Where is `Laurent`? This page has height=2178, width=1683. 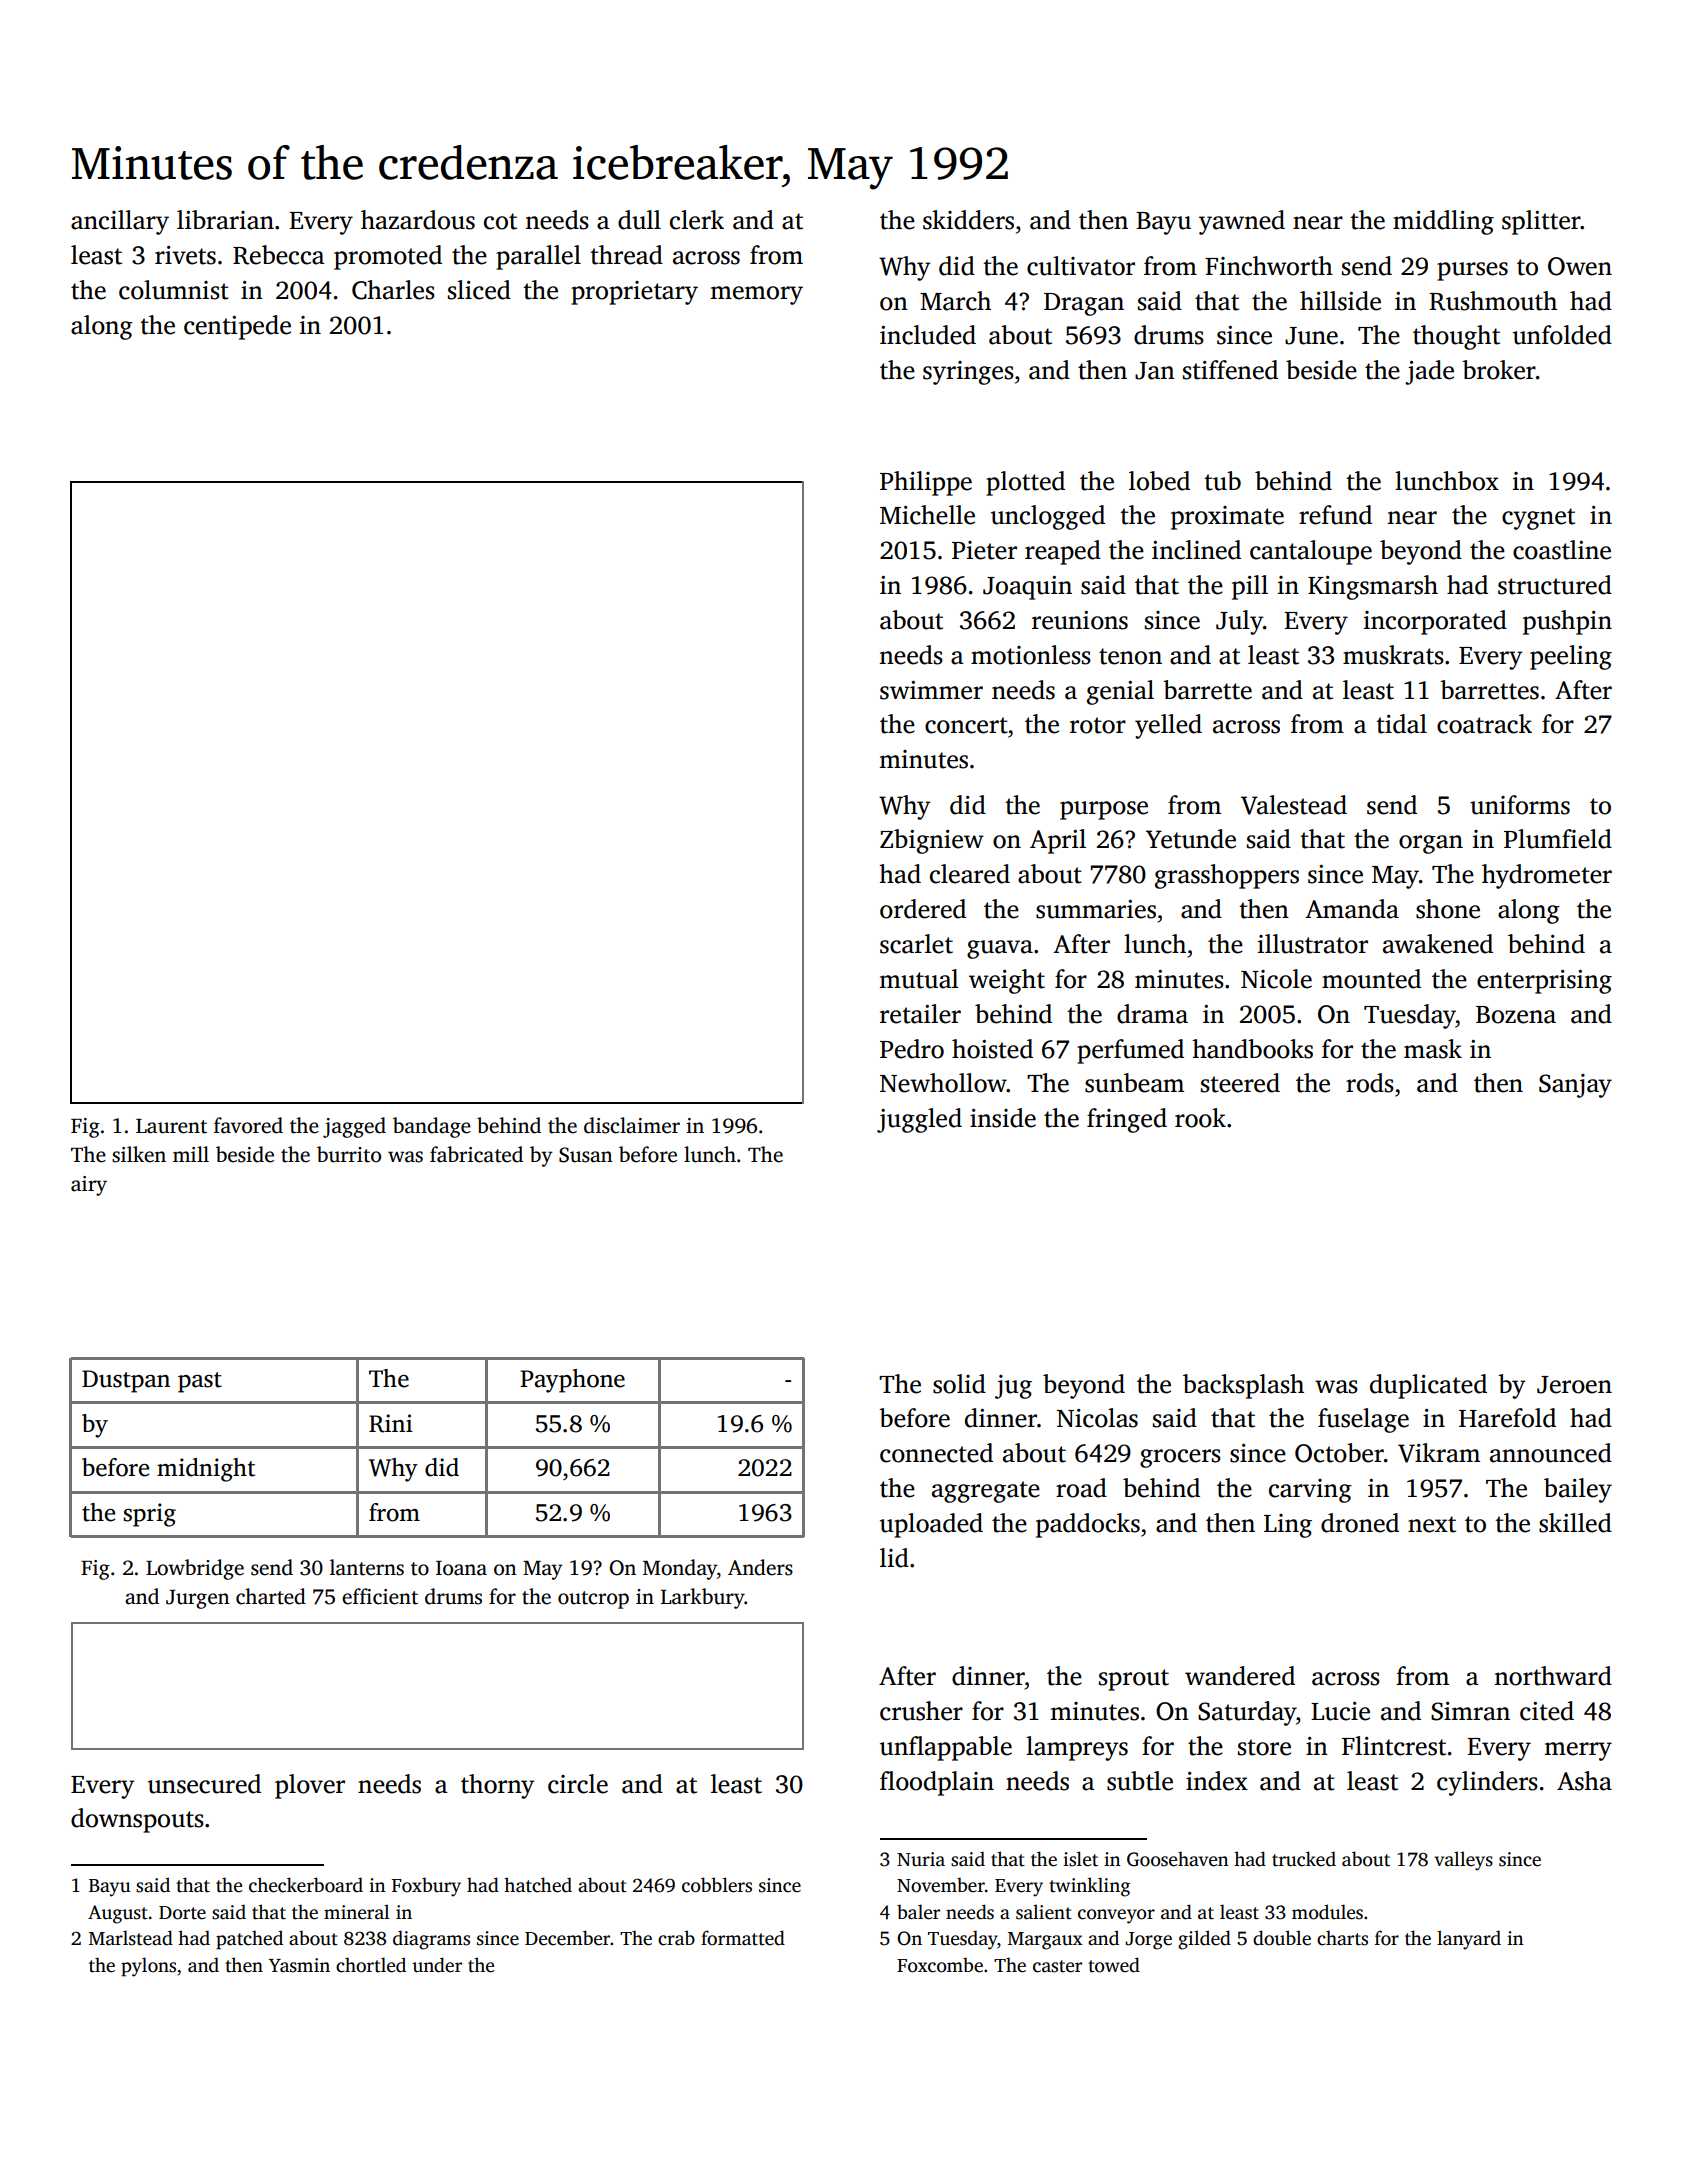
Laurent is located at coordinates (171, 1126).
